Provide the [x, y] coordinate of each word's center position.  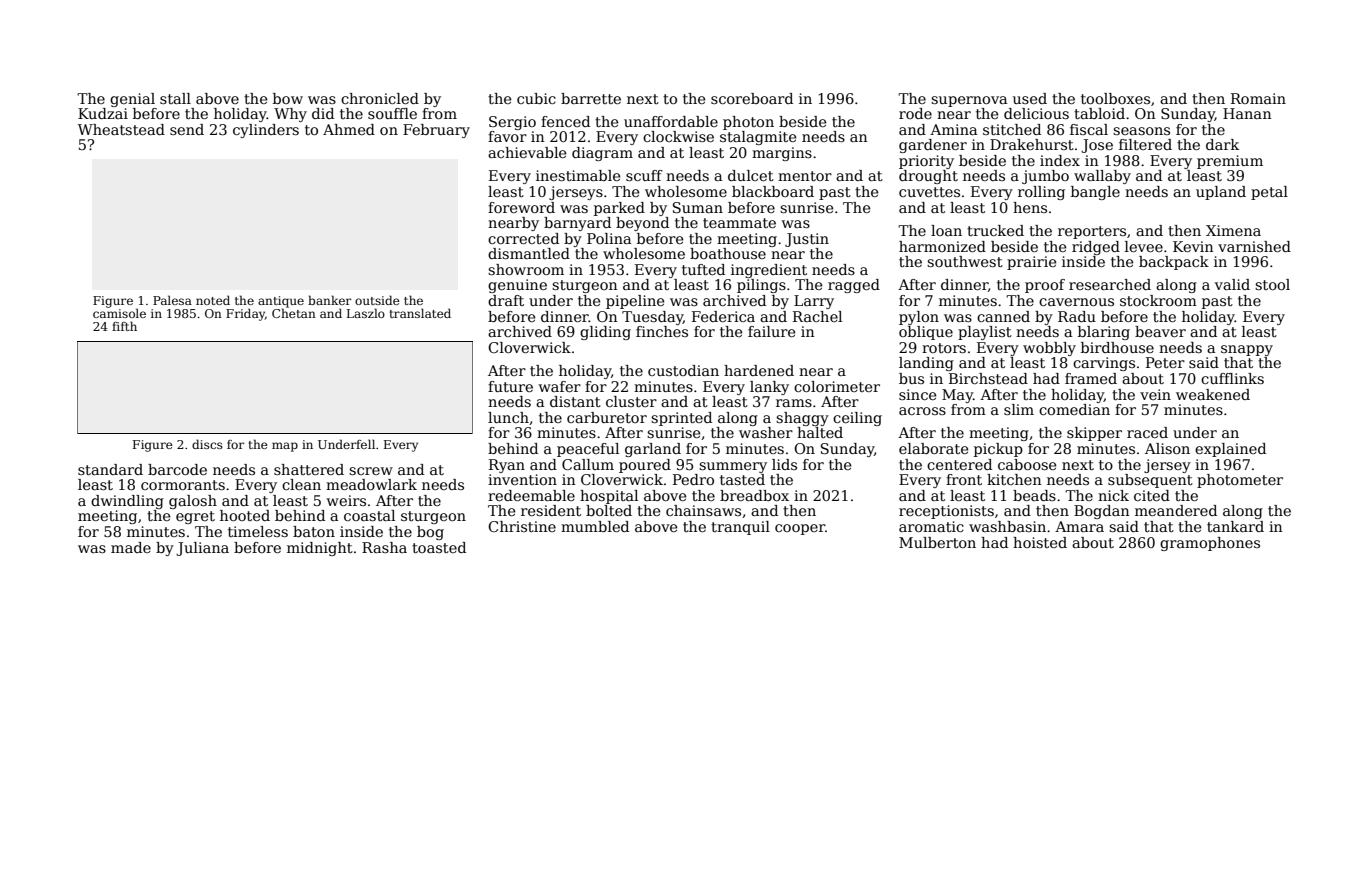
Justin [807, 240]
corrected [523, 238]
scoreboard [752, 98]
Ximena [1233, 230]
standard [110, 469]
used [1030, 98]
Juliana [202, 549]
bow [288, 98]
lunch [508, 417]
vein [1155, 394]
